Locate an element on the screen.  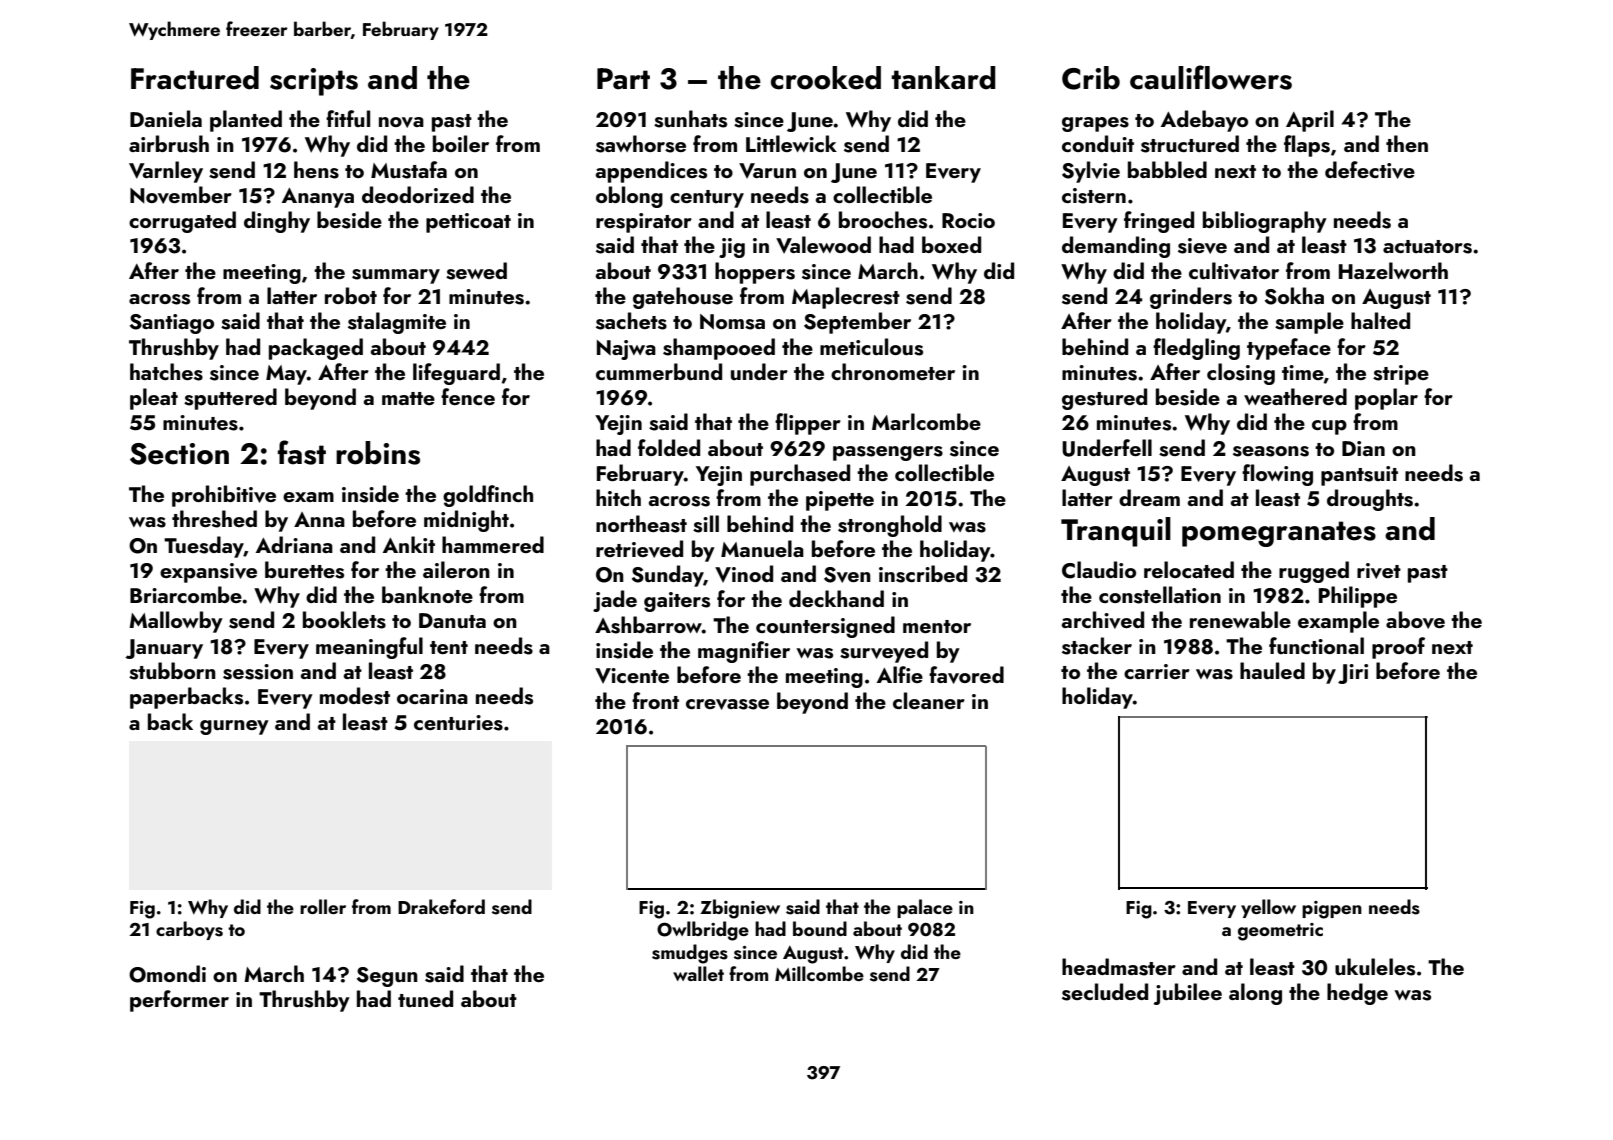
fast is located at coordinates (302, 452).
